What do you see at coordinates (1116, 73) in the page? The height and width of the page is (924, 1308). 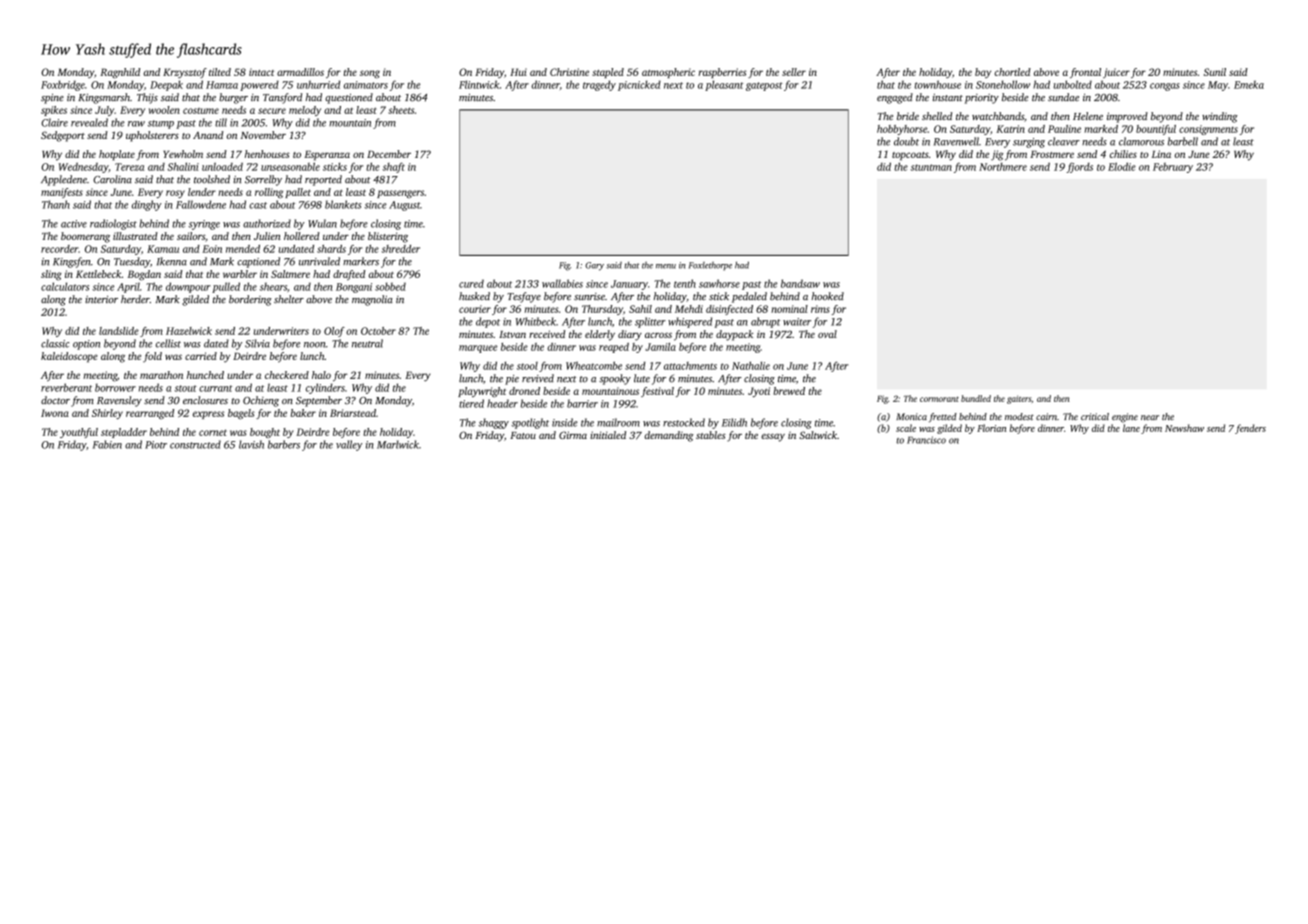 I see `juicer` at bounding box center [1116, 73].
